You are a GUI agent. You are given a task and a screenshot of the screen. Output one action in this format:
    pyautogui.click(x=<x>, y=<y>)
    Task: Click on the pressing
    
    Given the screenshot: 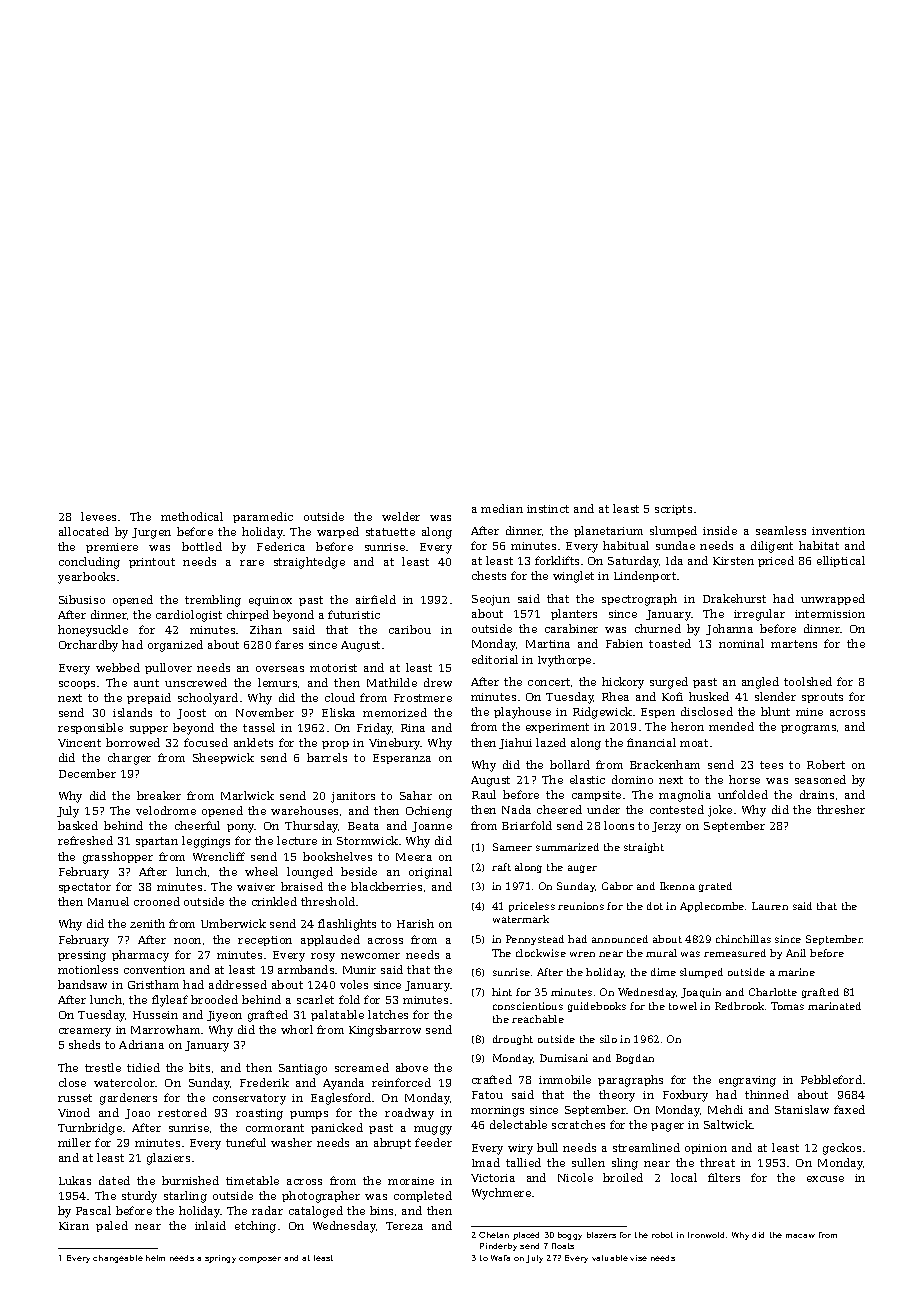 What is the action you would take?
    pyautogui.click(x=82, y=956)
